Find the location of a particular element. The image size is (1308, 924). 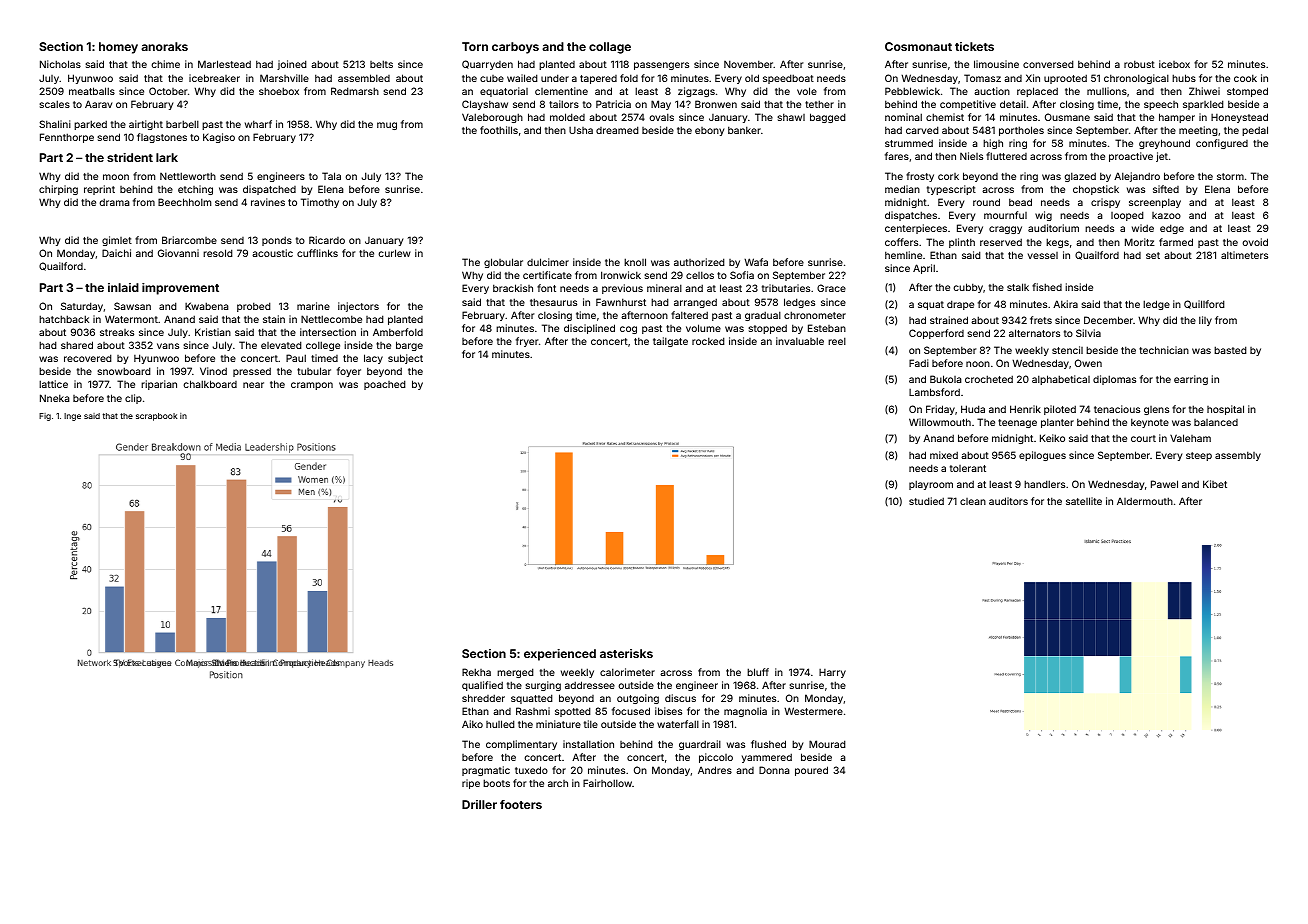

Pawel is located at coordinates (1164, 484).
